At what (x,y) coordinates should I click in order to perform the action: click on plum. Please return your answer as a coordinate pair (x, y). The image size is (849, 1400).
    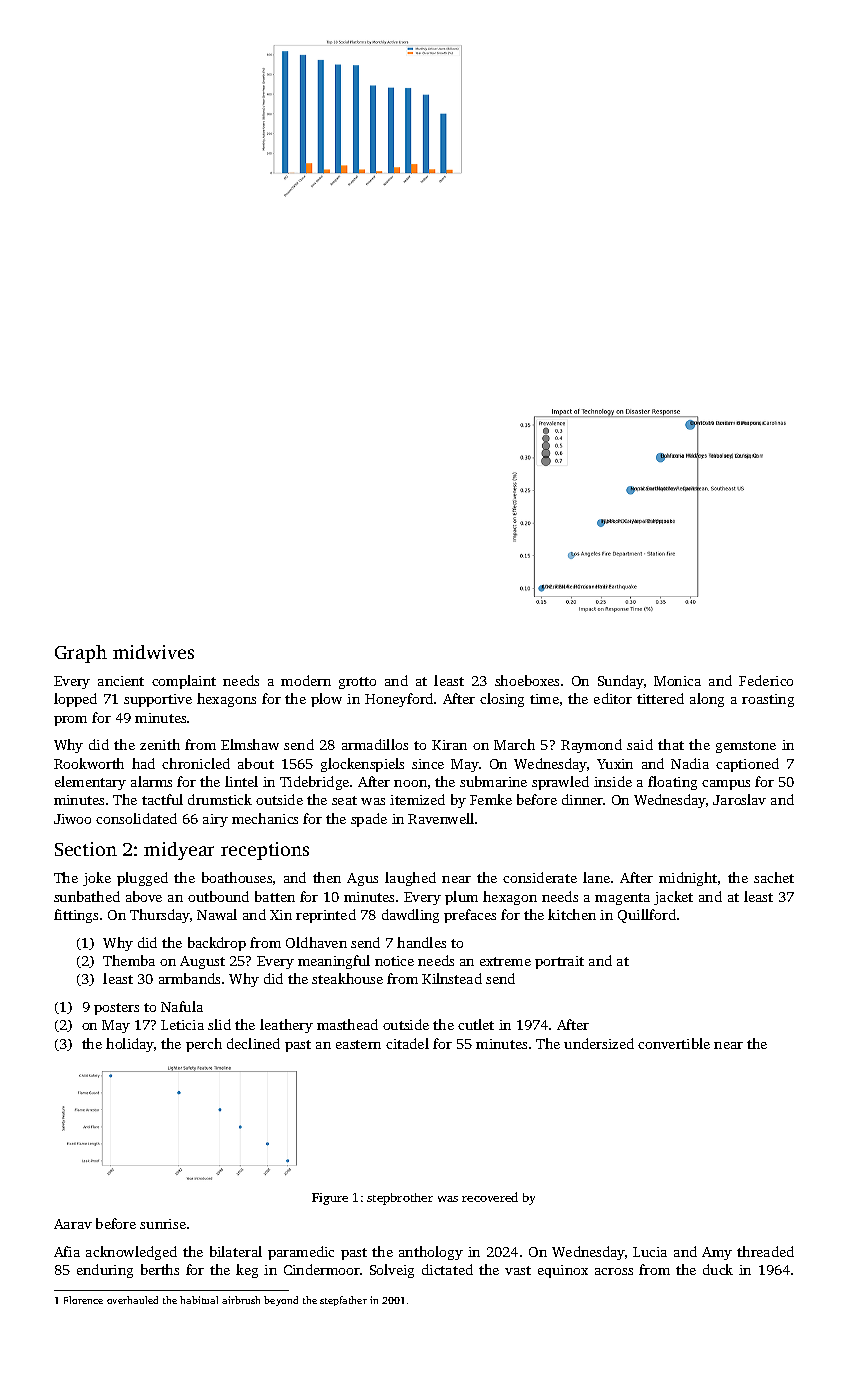
    Looking at the image, I should click on (461, 898).
